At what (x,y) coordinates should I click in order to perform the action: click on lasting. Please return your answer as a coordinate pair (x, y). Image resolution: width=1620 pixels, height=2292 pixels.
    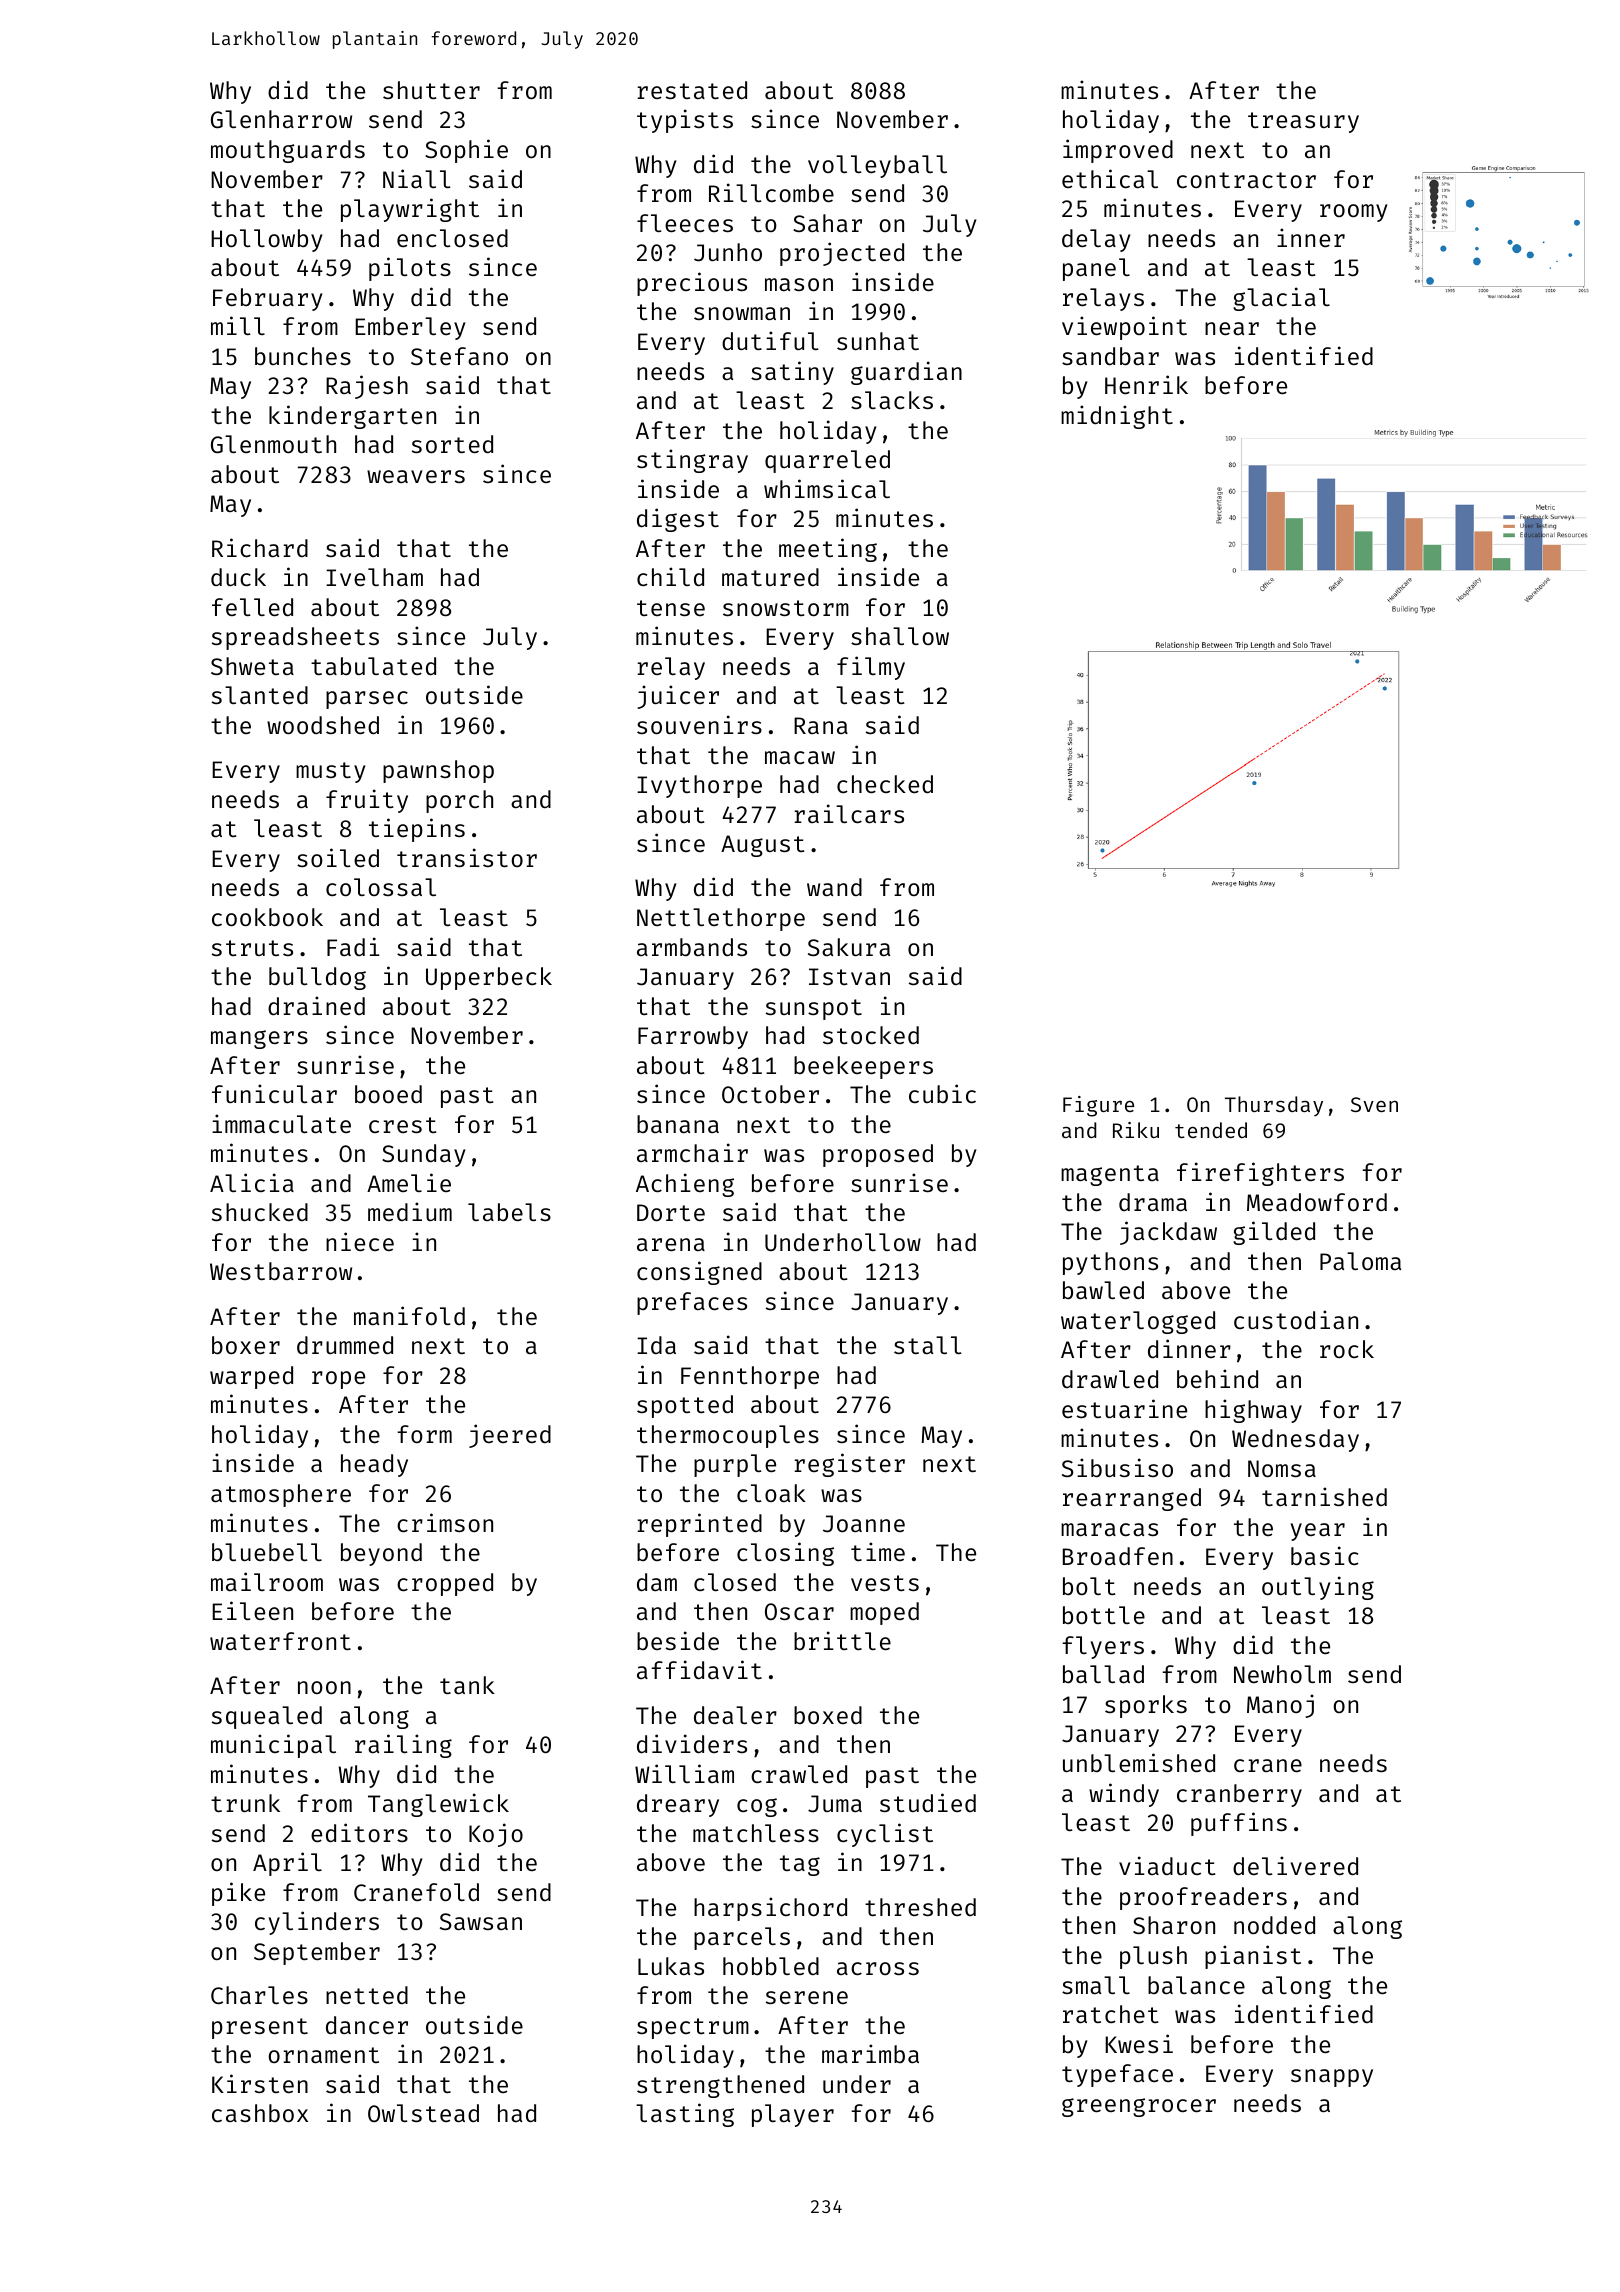
    Looking at the image, I should click on (685, 2115).
